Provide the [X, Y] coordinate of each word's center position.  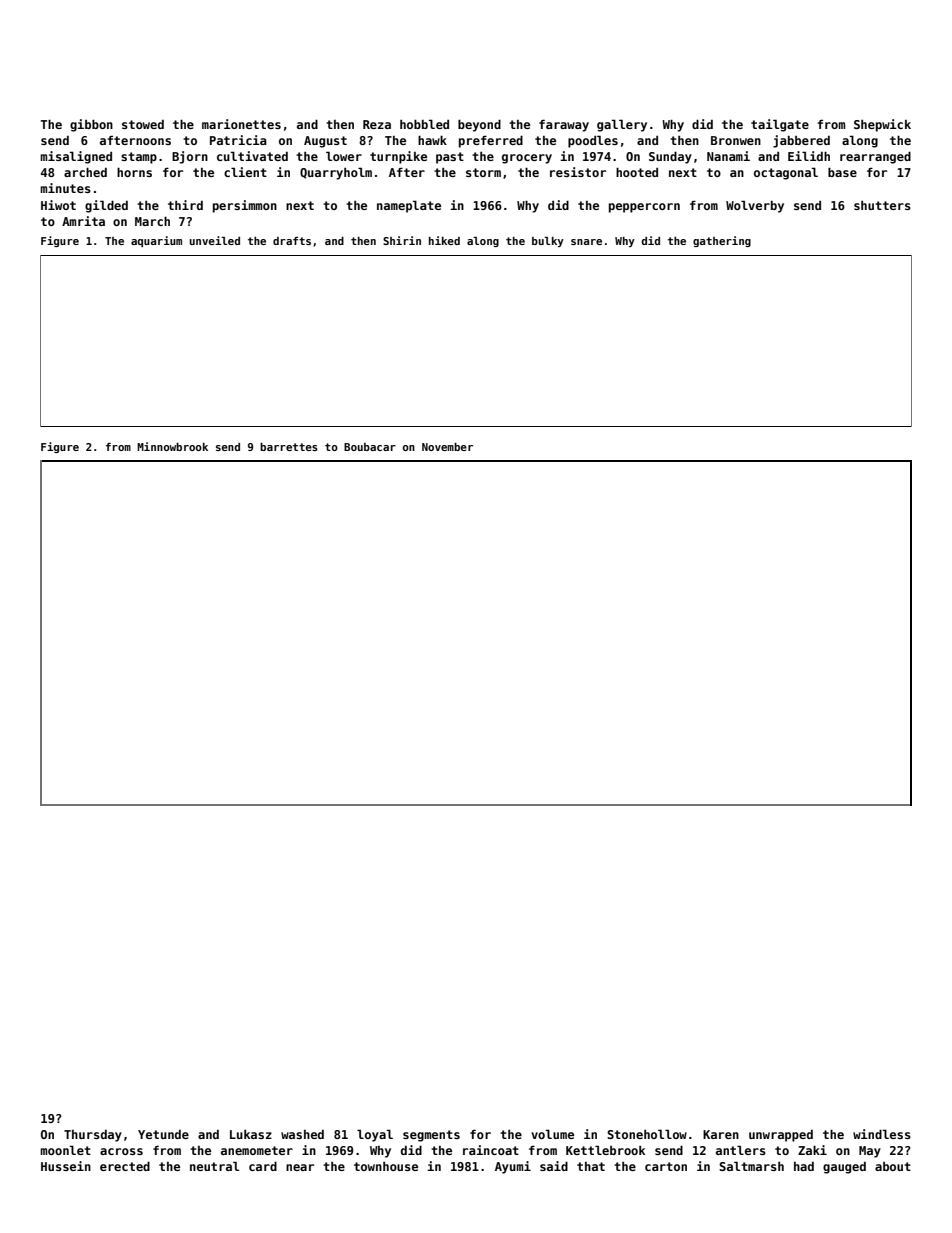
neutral [214, 1166]
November [447, 447]
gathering [722, 241]
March [152, 221]
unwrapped [781, 1136]
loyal [375, 1135]
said [554, 1166]
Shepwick [882, 125]
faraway [564, 125]
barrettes [289, 447]
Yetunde [163, 1134]
